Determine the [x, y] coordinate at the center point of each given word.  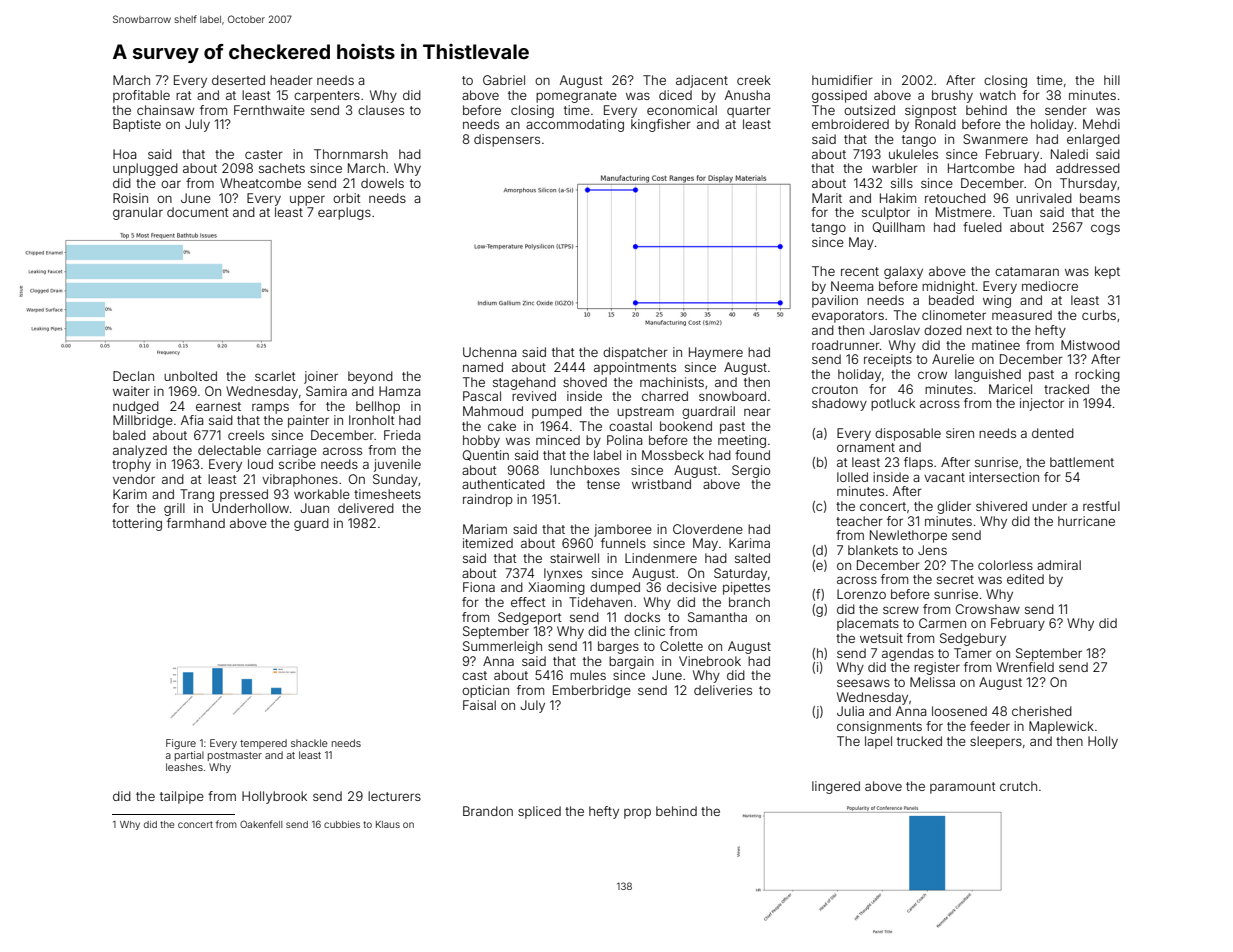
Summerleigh [502, 647]
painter [308, 421]
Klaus [388, 824]
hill [1112, 80]
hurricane [1086, 521]
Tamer [973, 653]
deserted [238, 80]
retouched [955, 198]
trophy [131, 465]
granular [138, 213]
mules [588, 675]
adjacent [702, 81]
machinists [672, 382]
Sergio [751, 471]
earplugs [344, 213]
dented [1053, 433]
